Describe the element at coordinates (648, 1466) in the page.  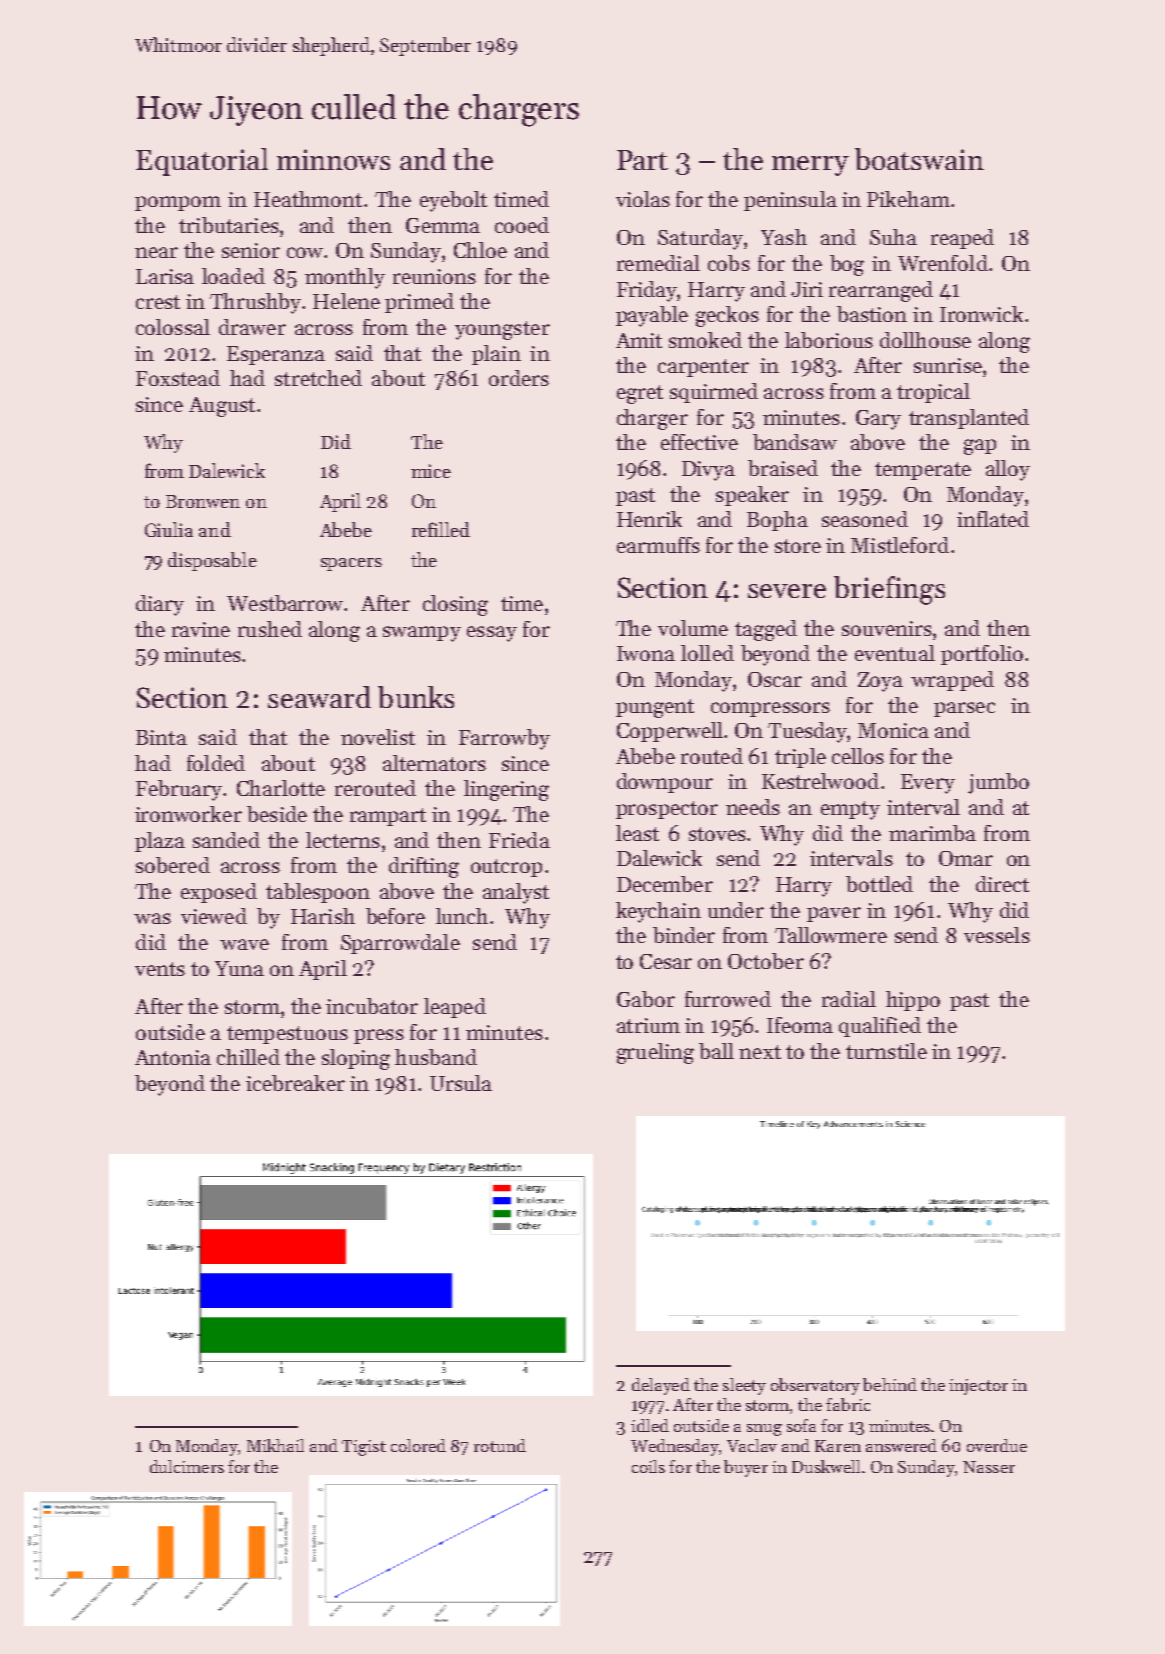
I see `coils` at that location.
